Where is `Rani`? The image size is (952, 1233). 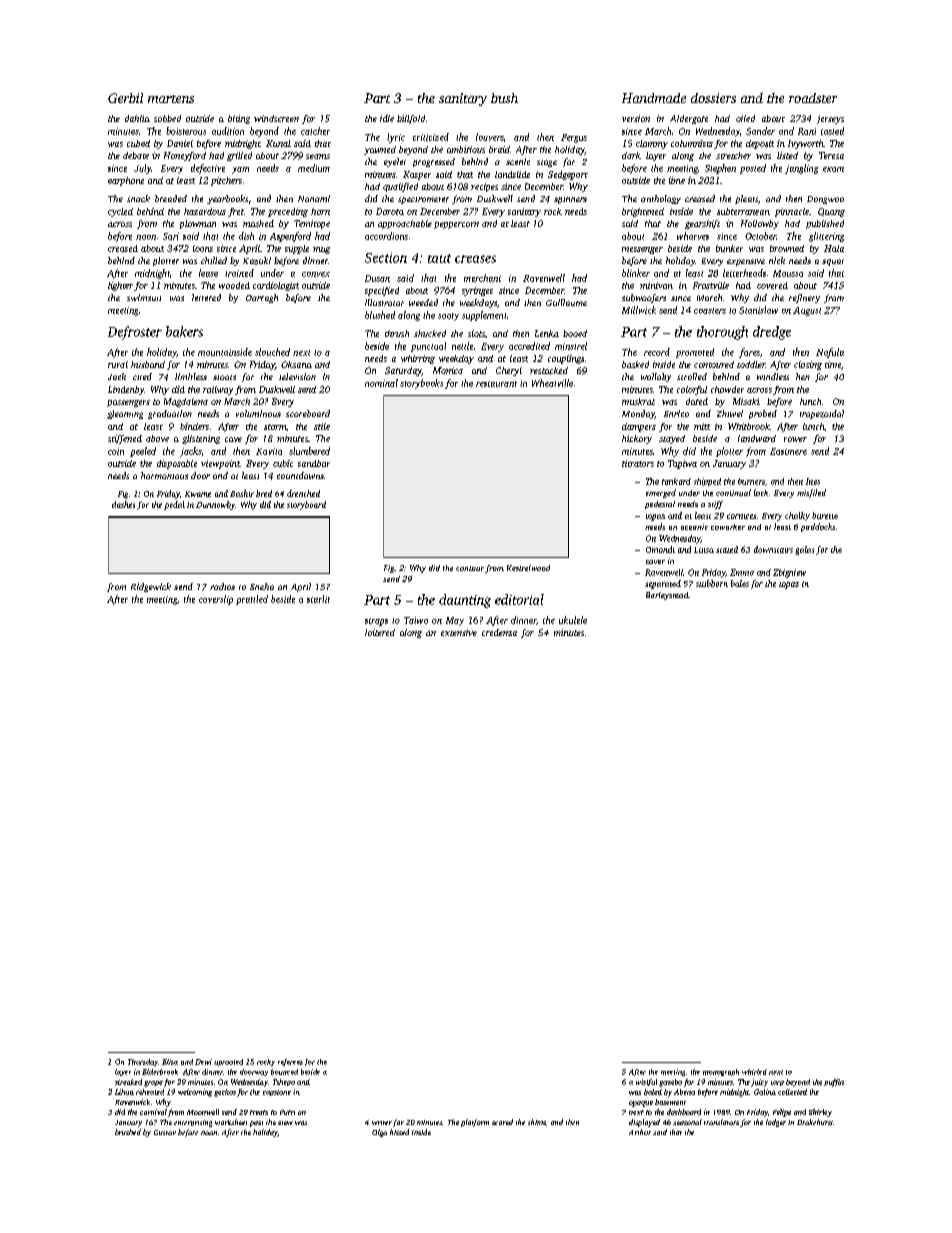
Rani is located at coordinates (807, 131).
